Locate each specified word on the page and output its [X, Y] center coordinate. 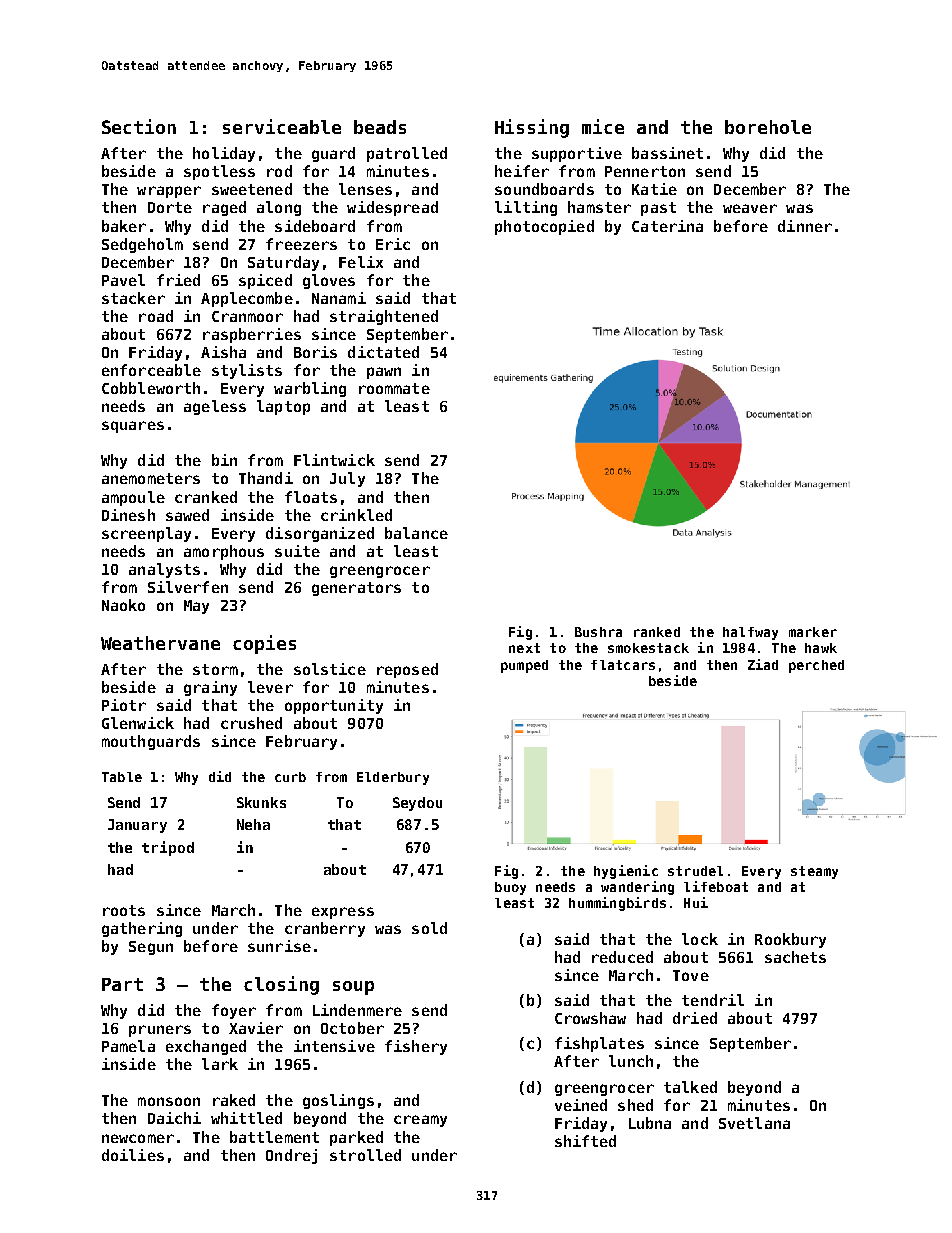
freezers [301, 244]
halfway [750, 633]
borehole [768, 127]
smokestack [648, 648]
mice [603, 126]
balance [416, 533]
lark [220, 1064]
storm [215, 669]
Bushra [598, 632]
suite [297, 551]
